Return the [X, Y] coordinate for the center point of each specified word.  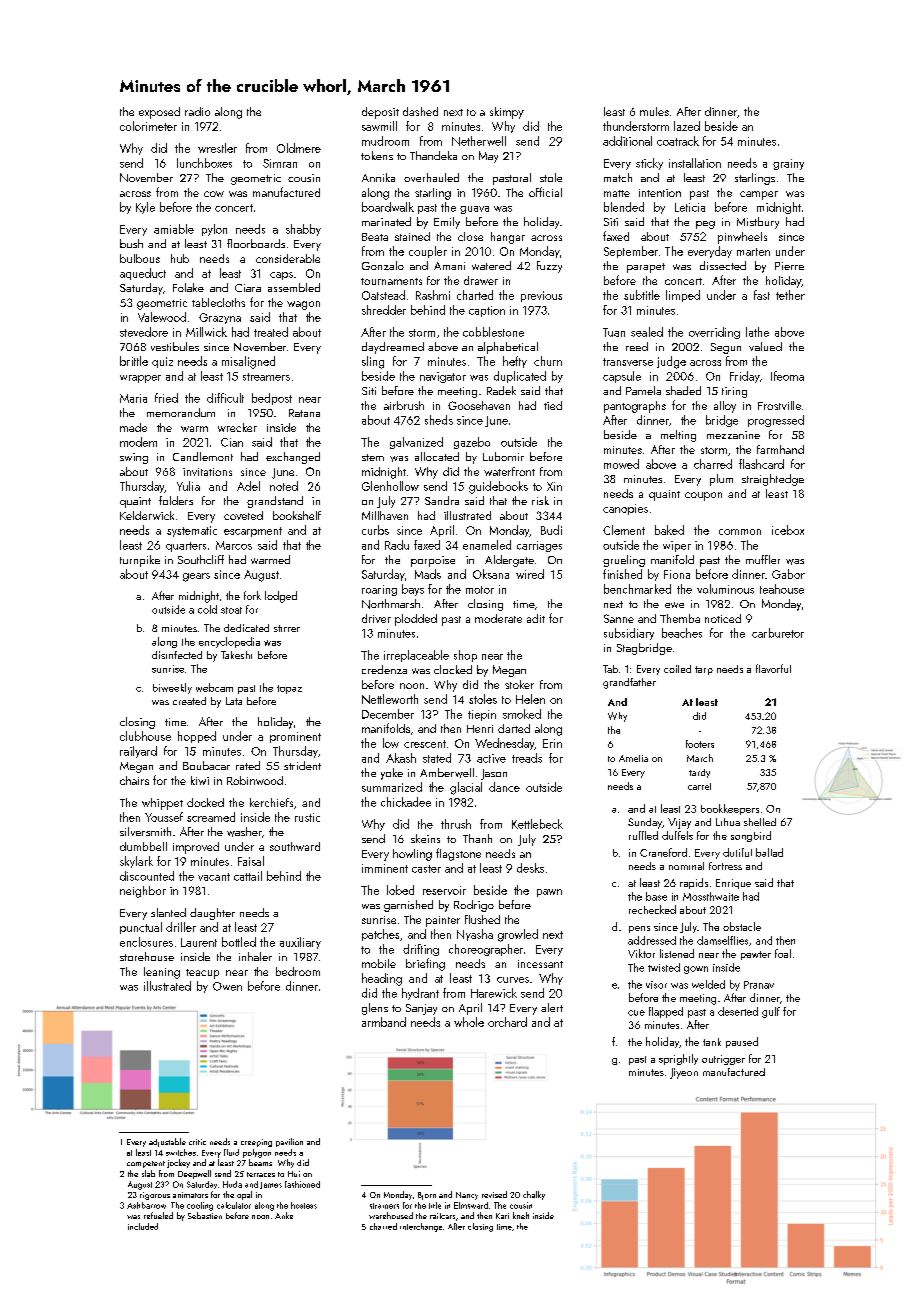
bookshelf [297, 515]
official [545, 192]
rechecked [652, 909]
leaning [162, 973]
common [740, 532]
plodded [416, 620]
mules [654, 111]
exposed [159, 113]
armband [384, 1022]
